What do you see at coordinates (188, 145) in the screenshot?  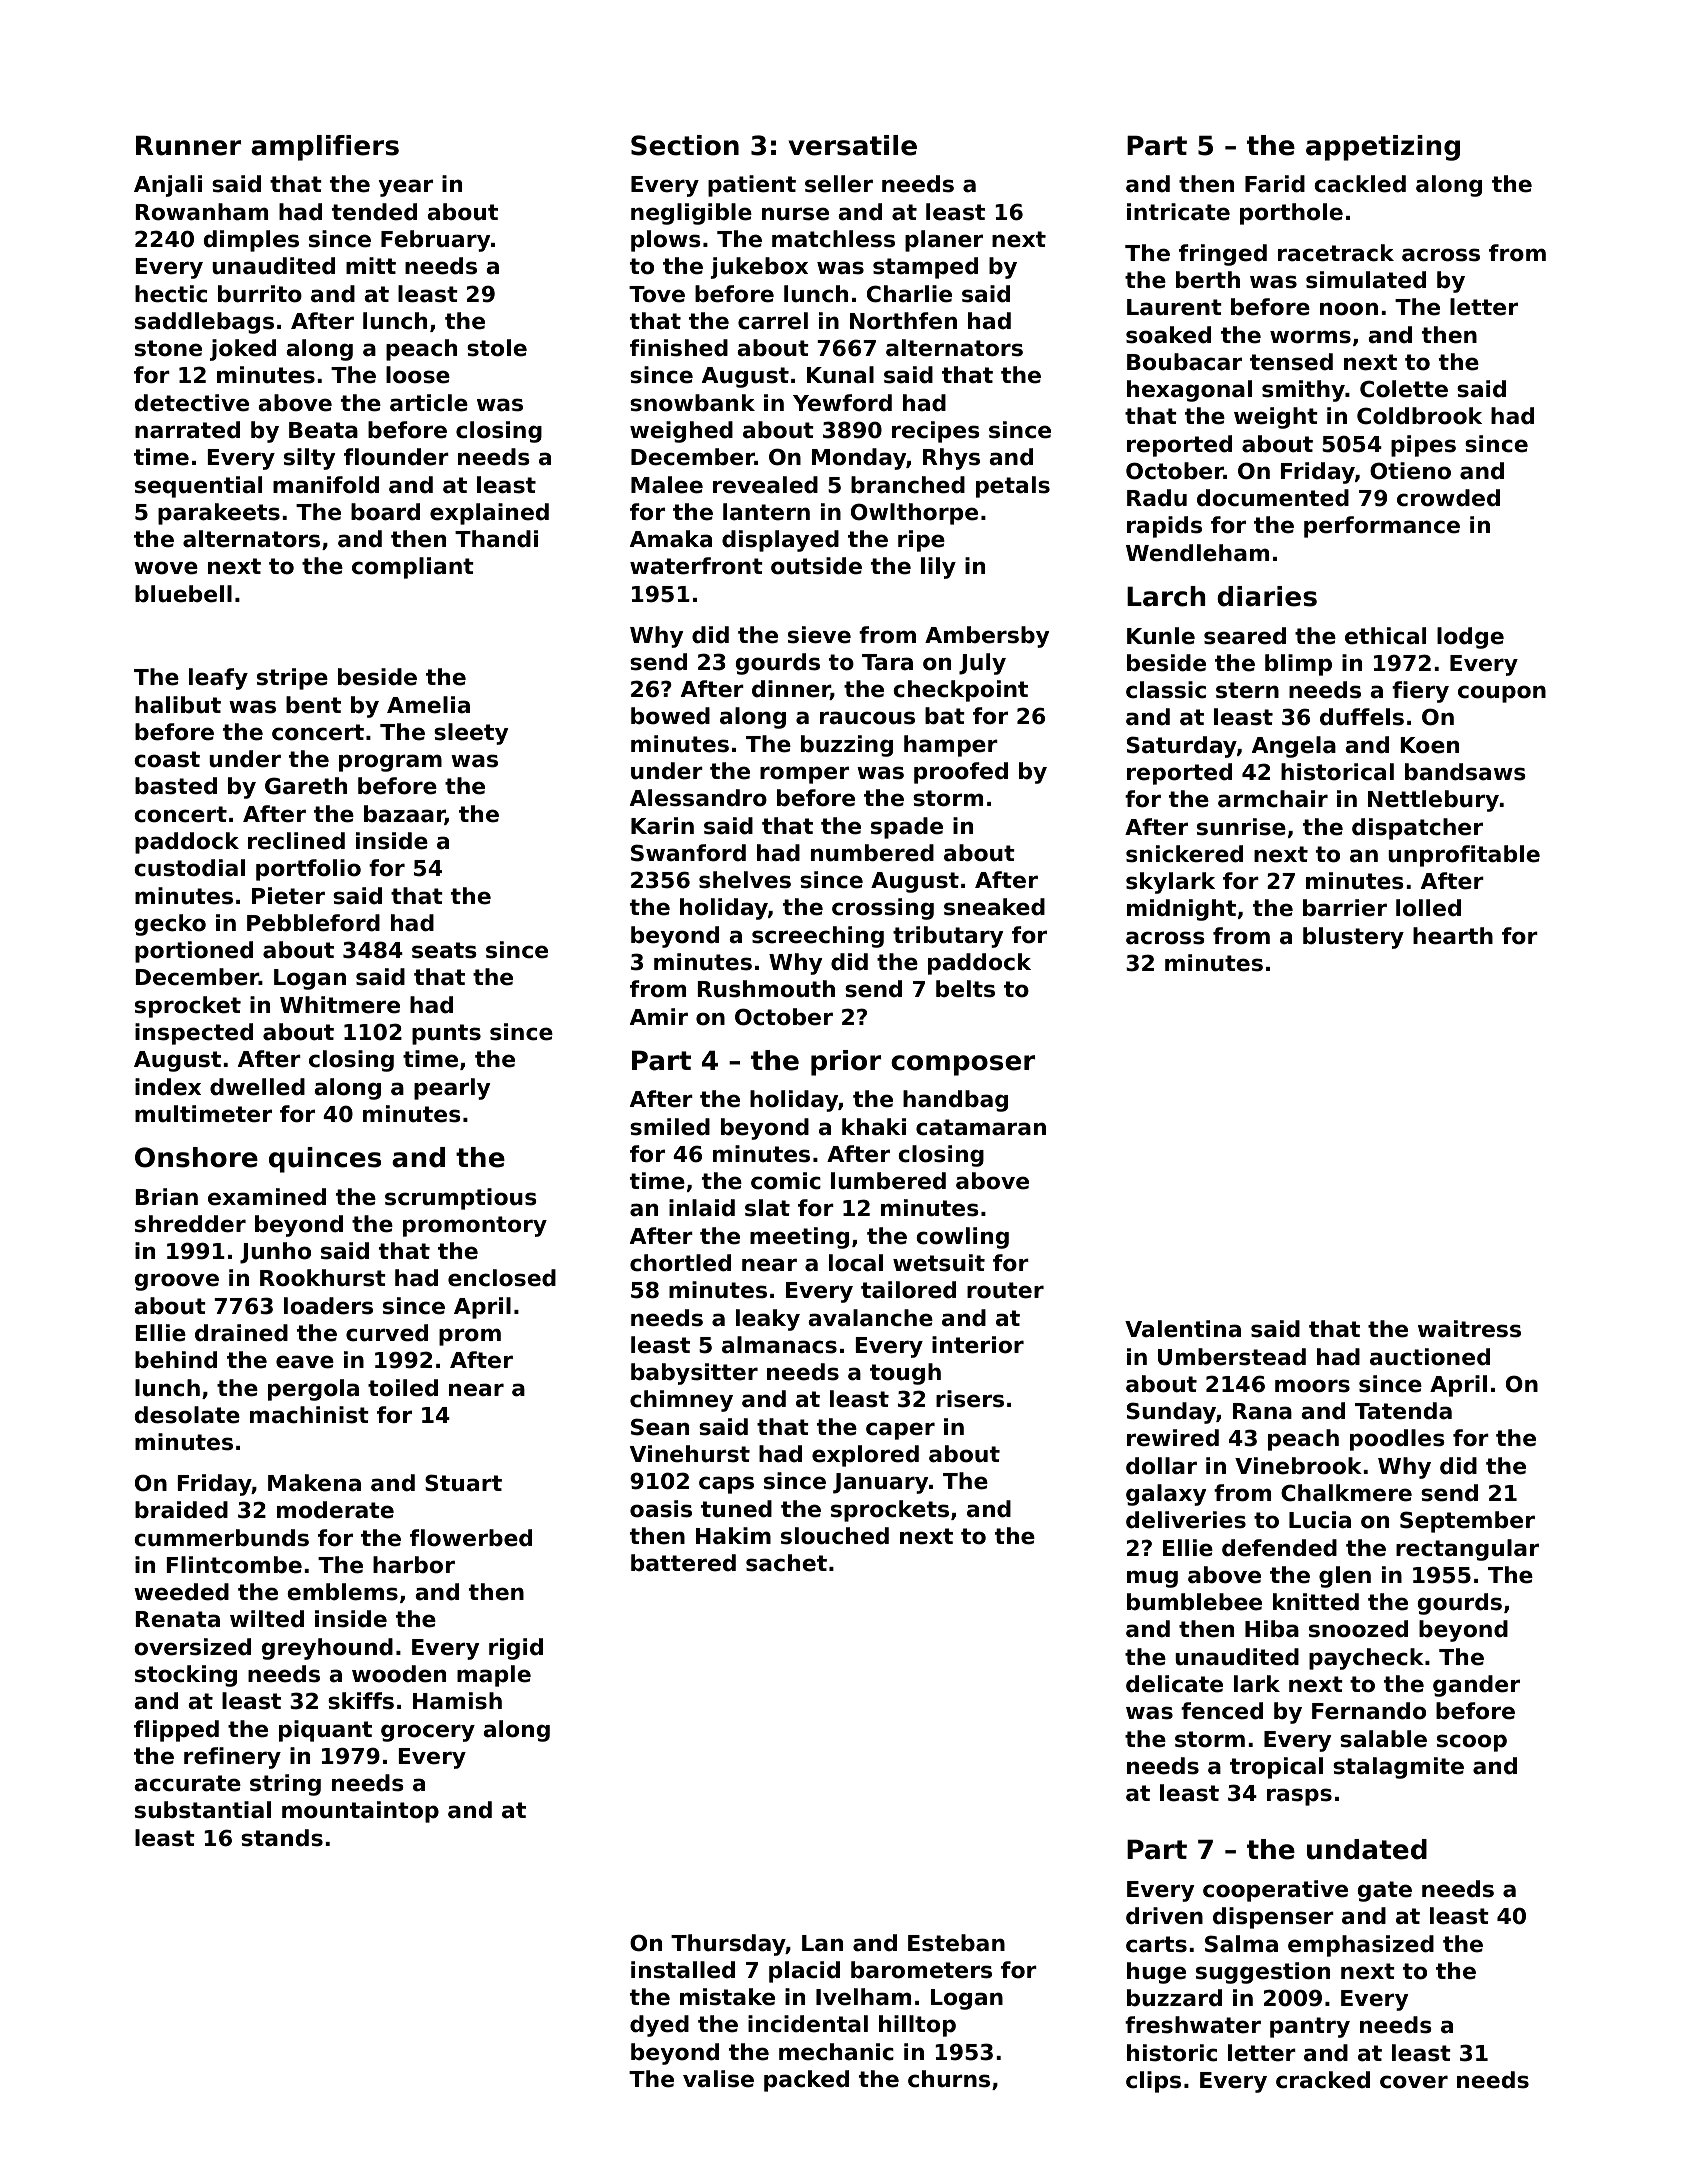 I see `Runner` at bounding box center [188, 145].
